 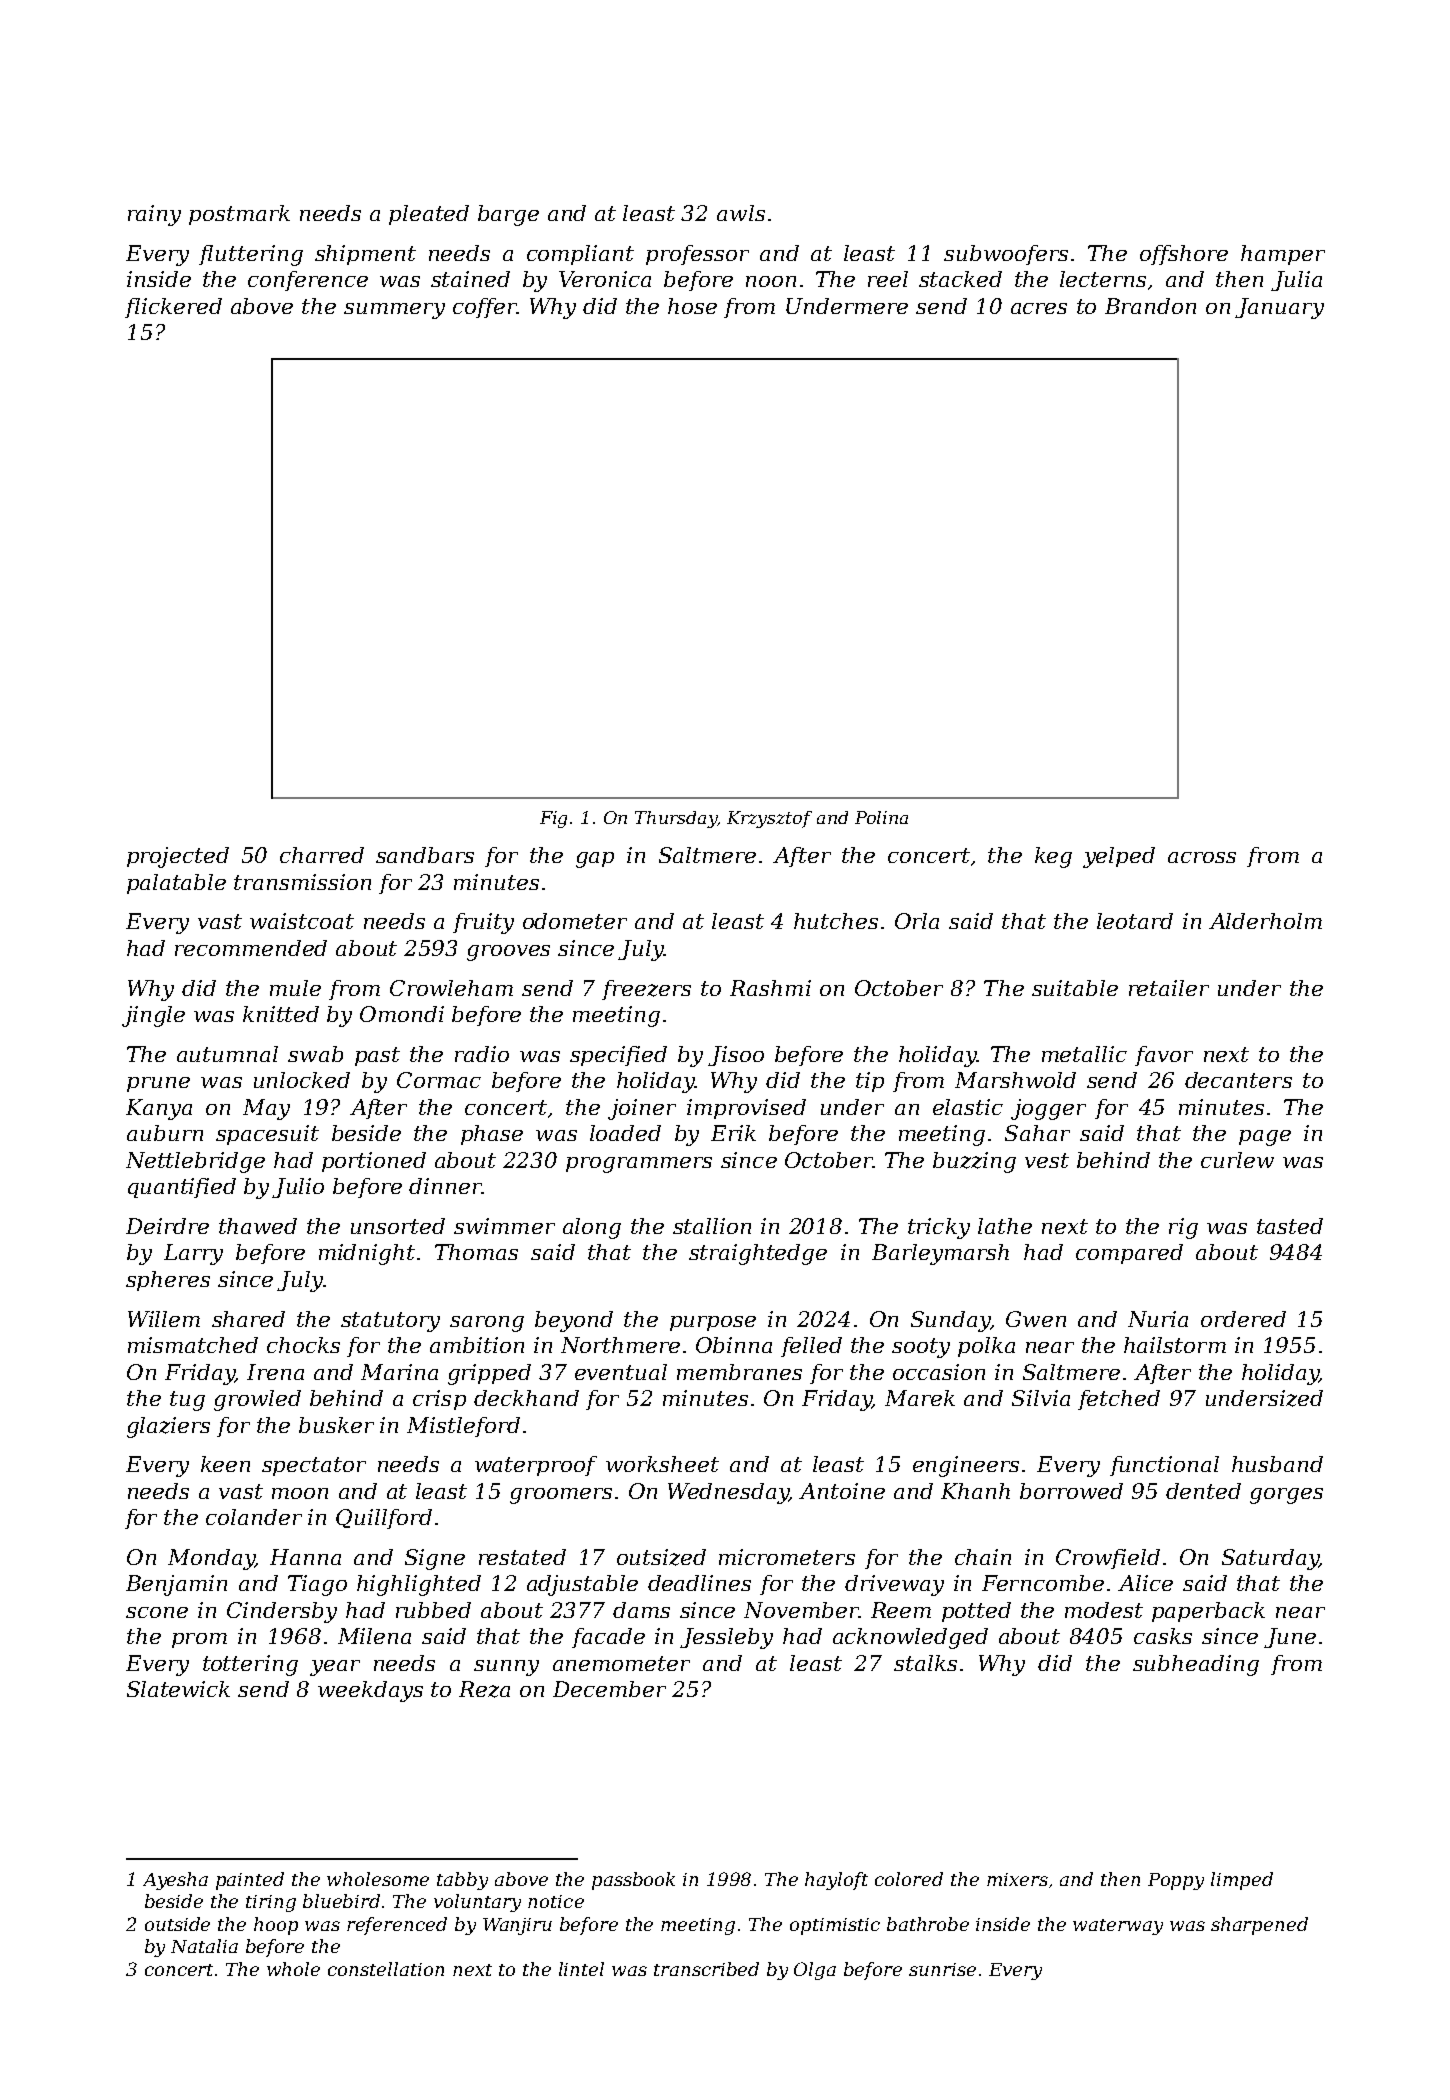 I want to click on flickered, so click(x=173, y=308).
